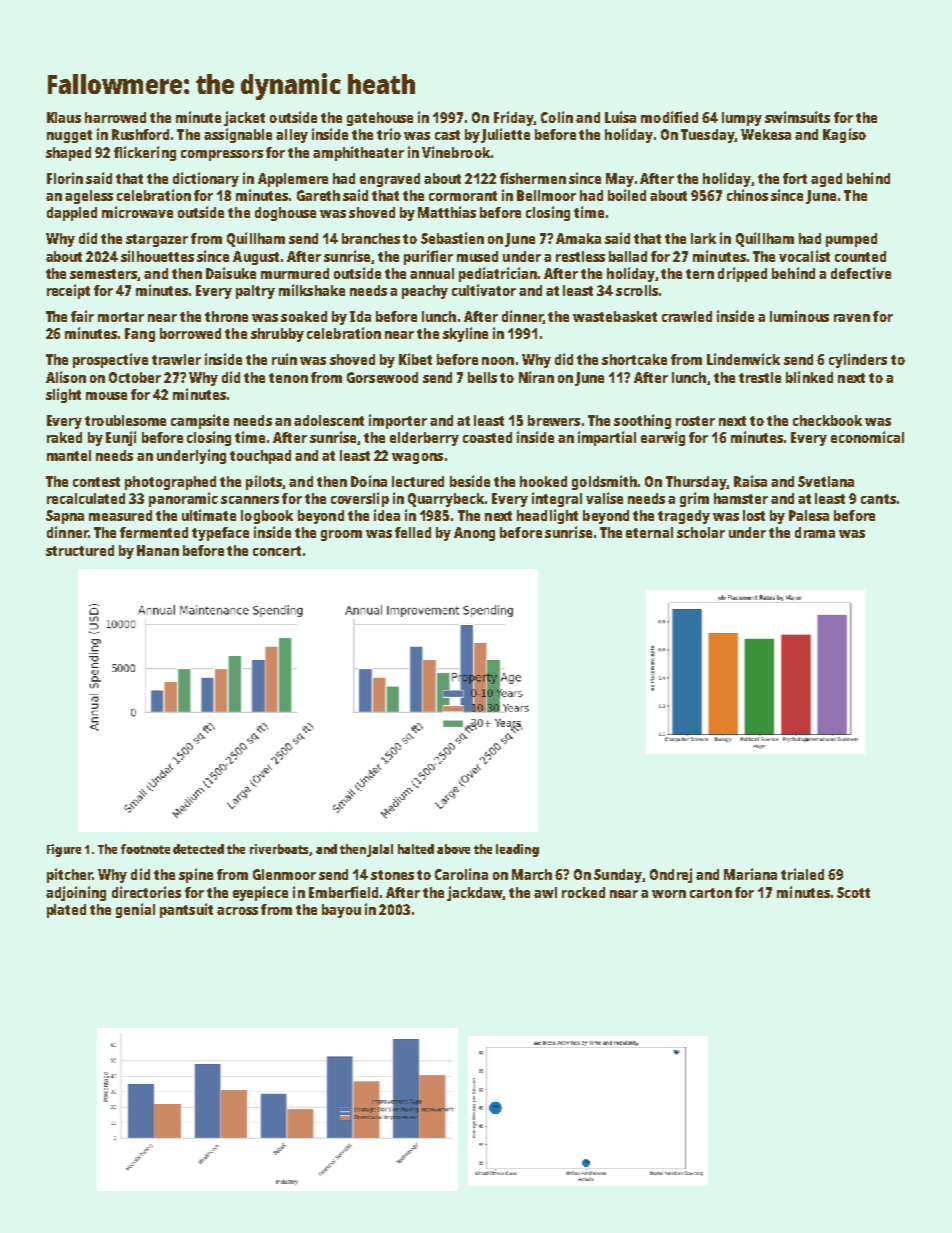  What do you see at coordinates (543, 481) in the screenshot?
I see `hooked` at bounding box center [543, 481].
